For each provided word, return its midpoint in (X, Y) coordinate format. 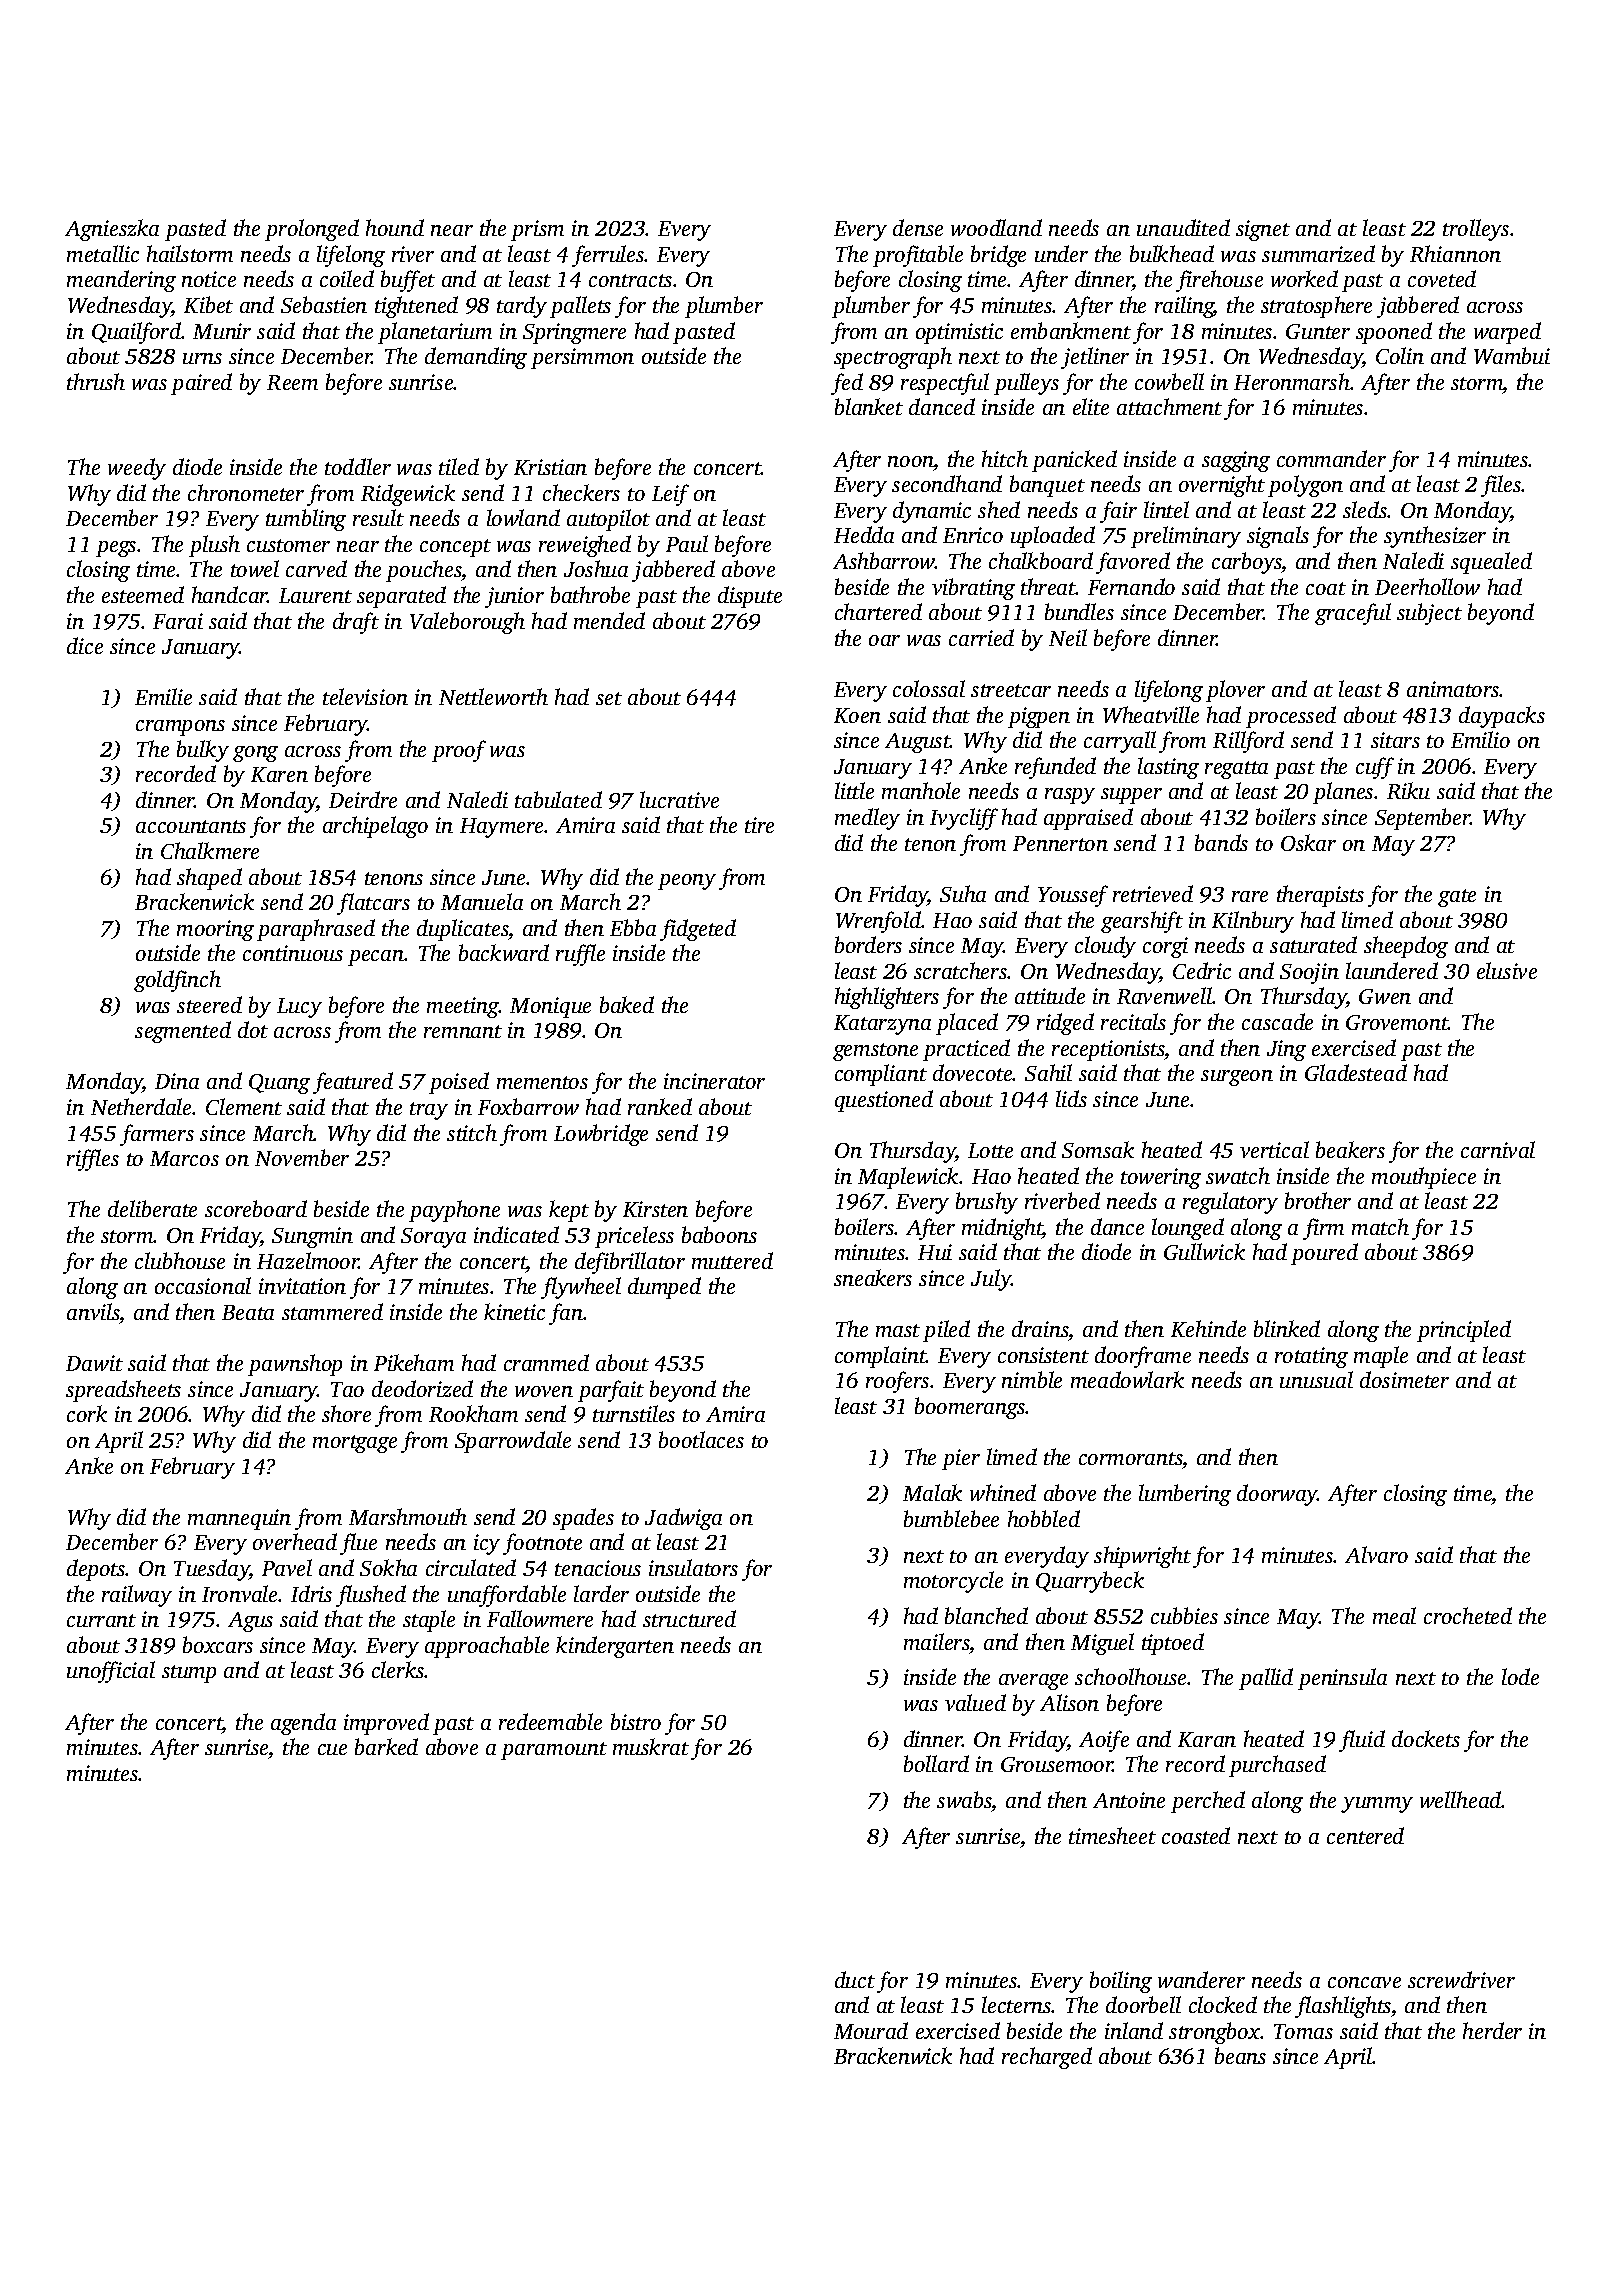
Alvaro (1376, 1554)
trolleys (1476, 230)
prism (537, 230)
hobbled (1044, 1518)
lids (1071, 1098)
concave (1364, 1982)
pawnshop (295, 1365)
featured (353, 1083)
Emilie (163, 696)
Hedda (864, 534)
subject (1429, 614)
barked (386, 1746)
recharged (1047, 2058)
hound (395, 227)
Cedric (1202, 970)
